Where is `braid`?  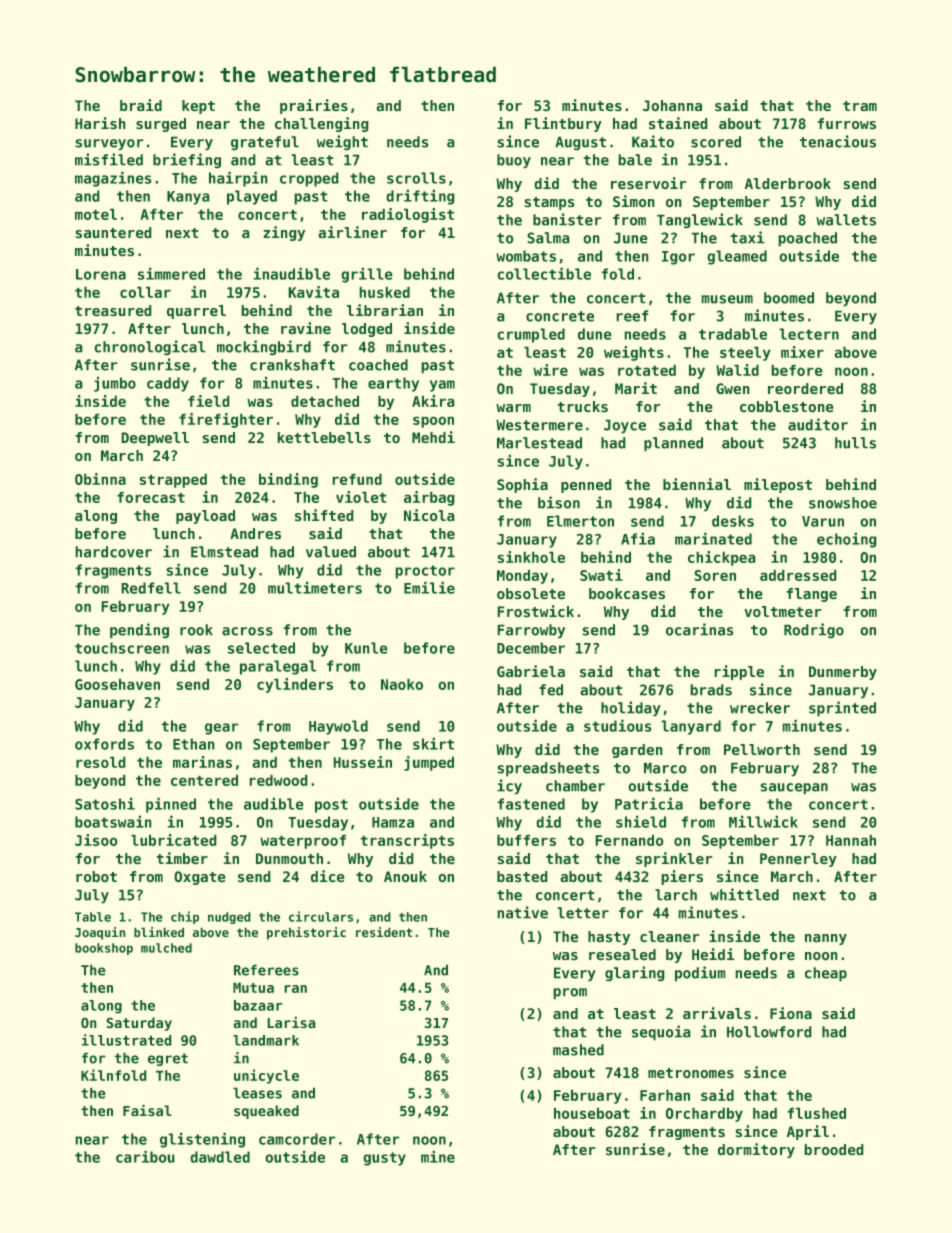 braid is located at coordinates (141, 105).
